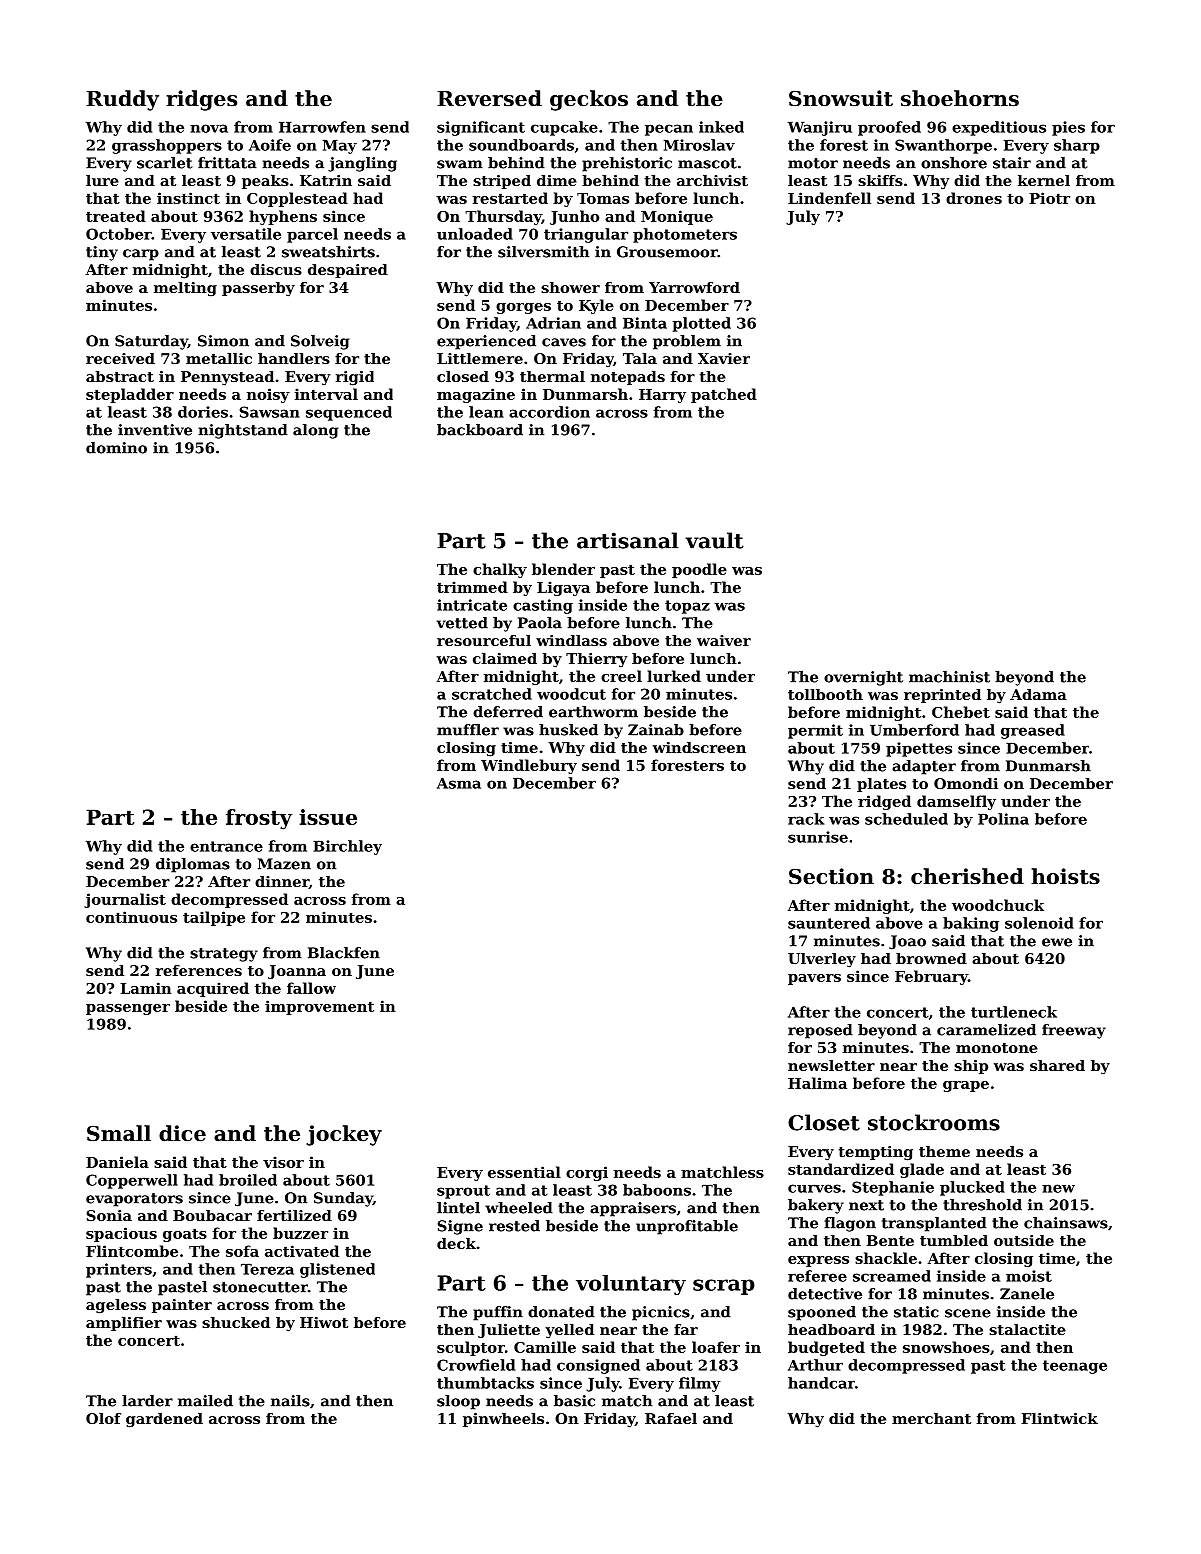 Image resolution: width=1201 pixels, height=1554 pixels. I want to click on basic, so click(574, 1401).
